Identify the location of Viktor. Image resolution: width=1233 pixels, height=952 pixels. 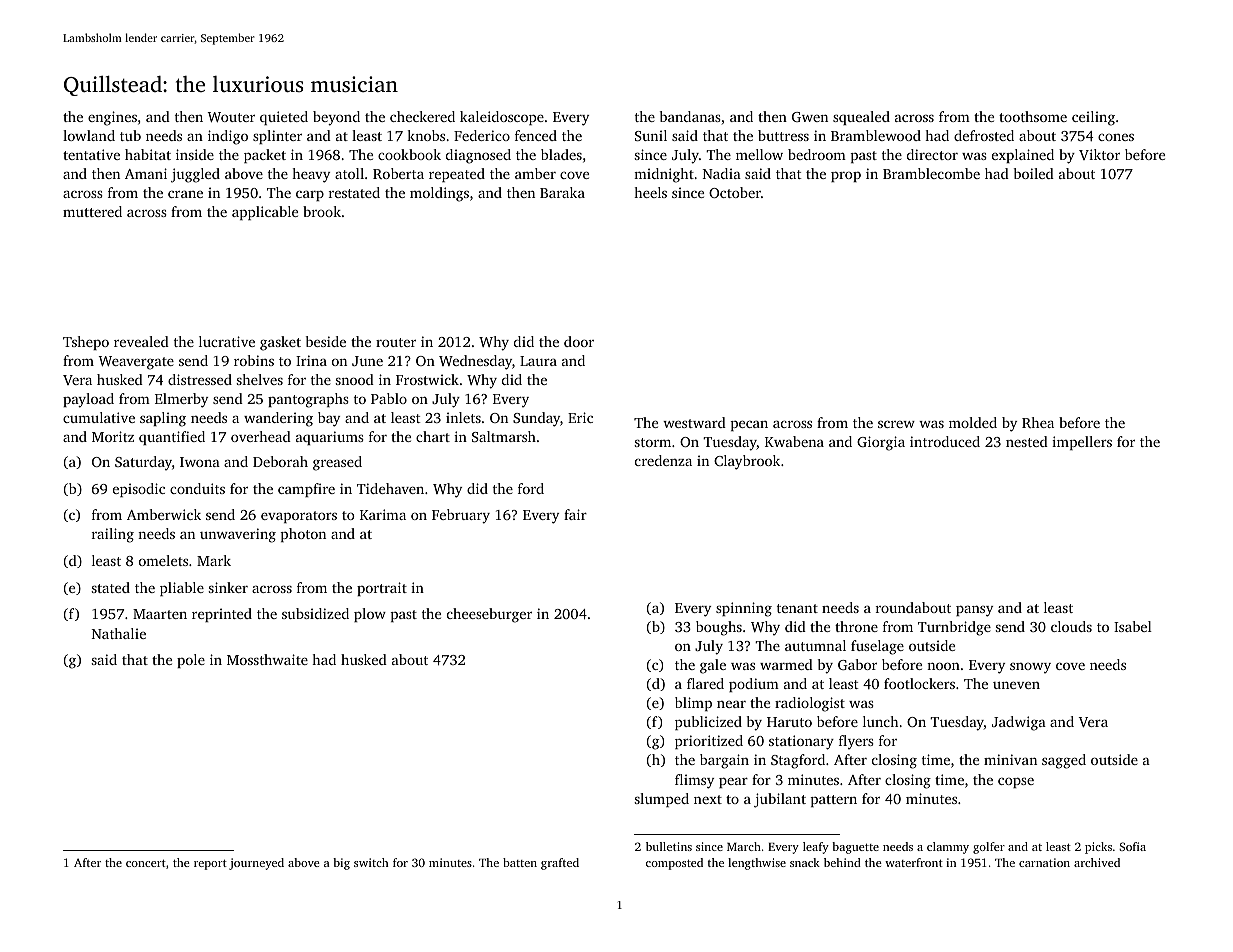
(1099, 154).
